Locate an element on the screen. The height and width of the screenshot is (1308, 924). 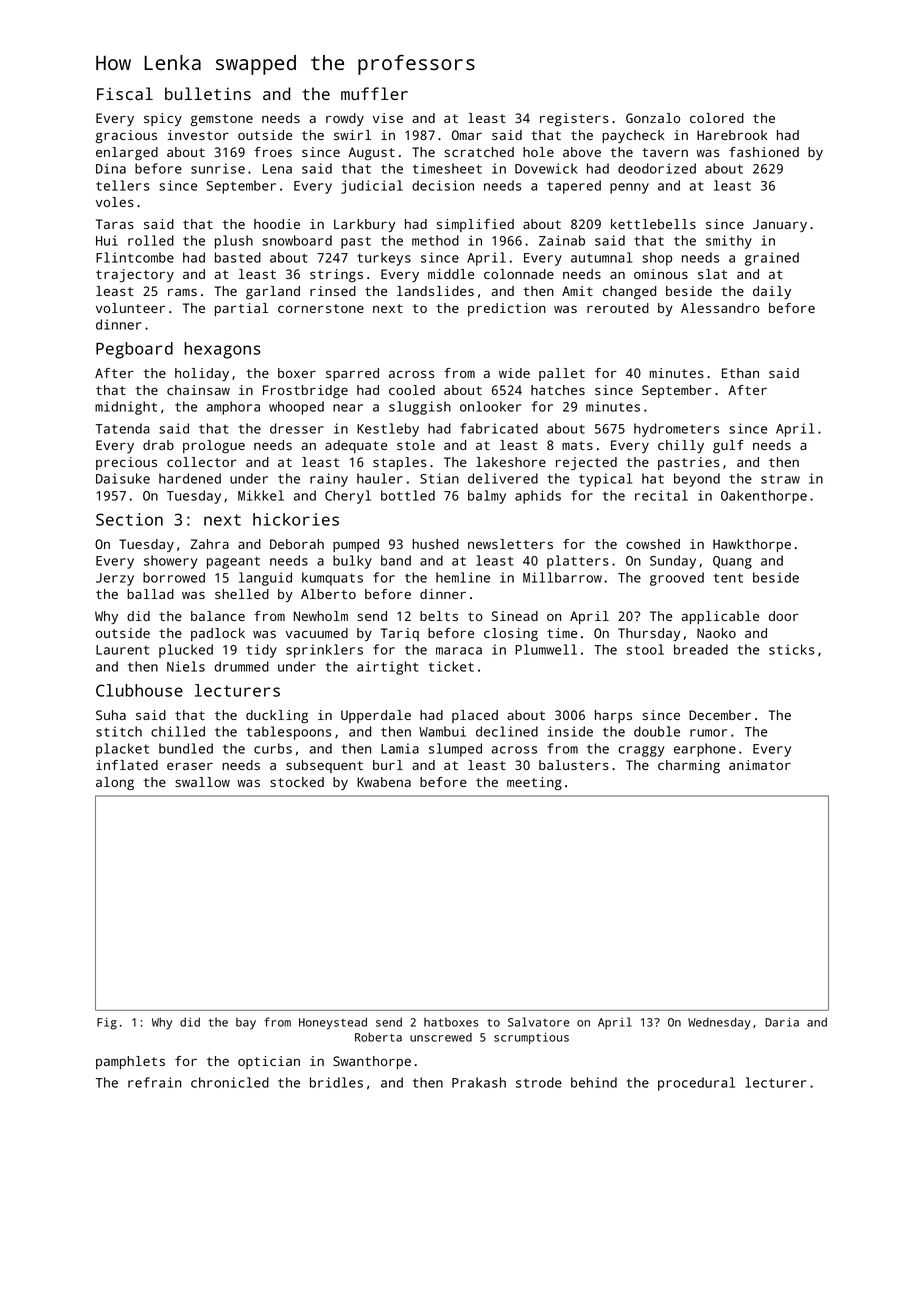
chilled is located at coordinates (178, 731).
